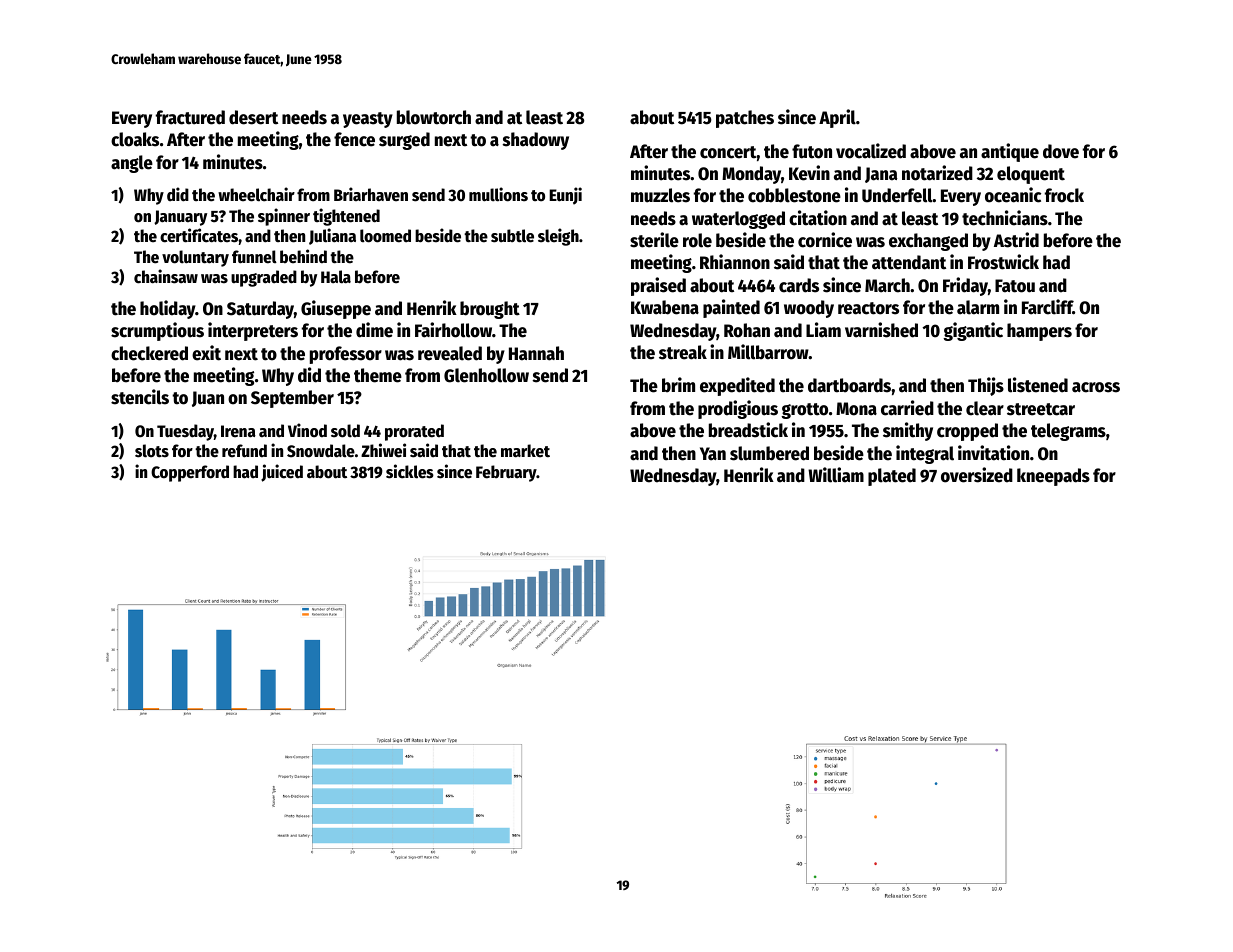  Describe the element at coordinates (1016, 240) in the screenshot. I see `Astrid` at that location.
